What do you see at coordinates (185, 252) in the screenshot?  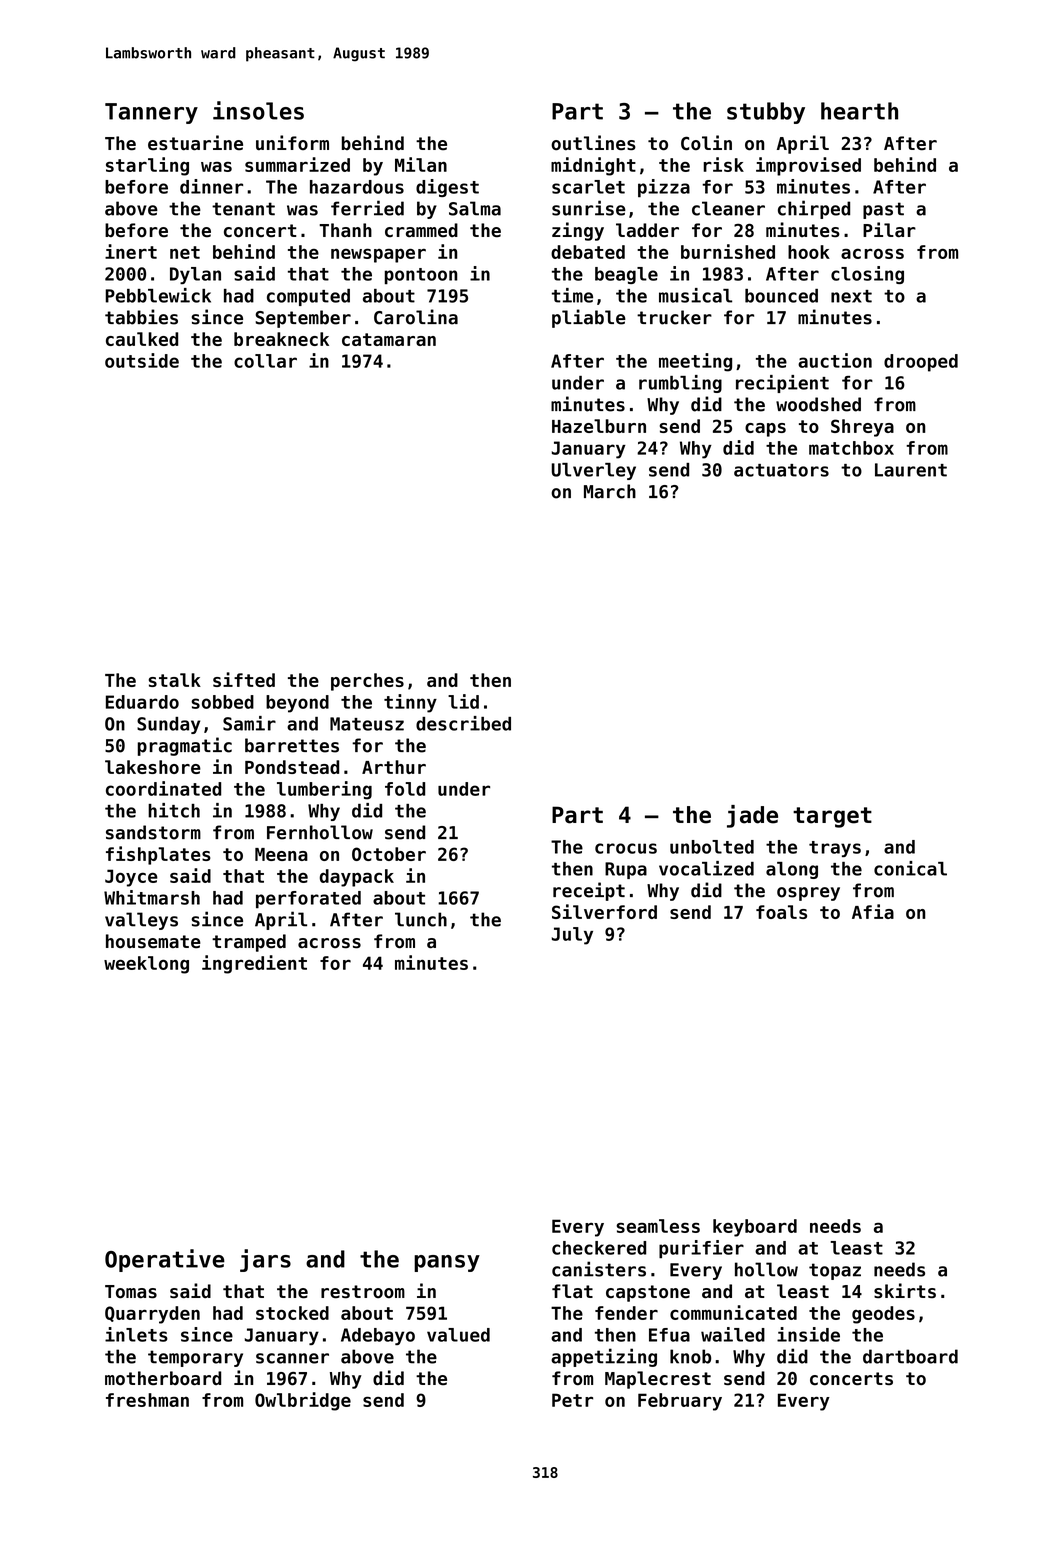 I see `net` at bounding box center [185, 252].
